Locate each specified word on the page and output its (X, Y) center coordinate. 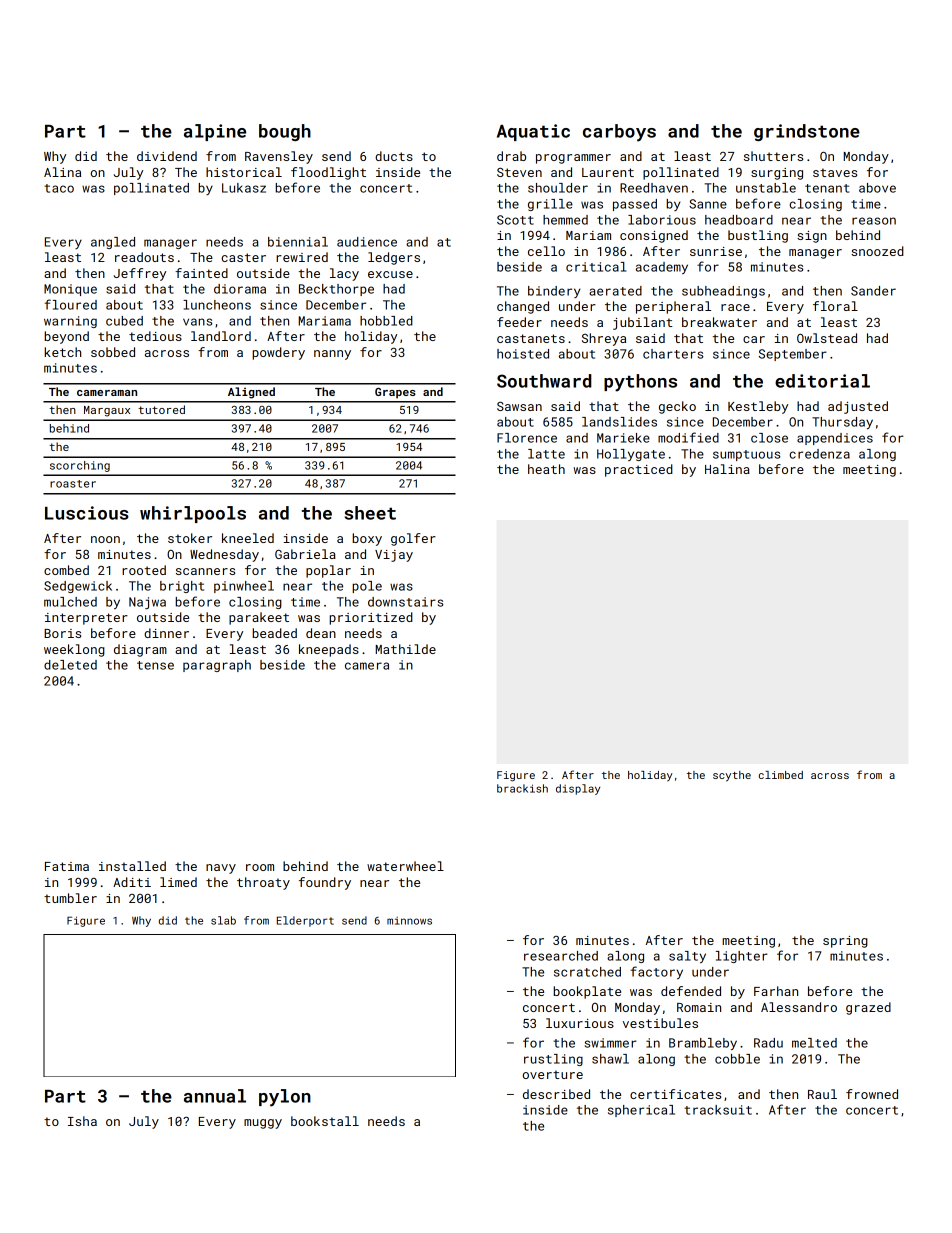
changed (523, 307)
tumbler (70, 898)
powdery (278, 353)
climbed (781, 775)
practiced (639, 470)
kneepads (329, 650)
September (793, 355)
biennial (298, 242)
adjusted (858, 407)
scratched (587, 972)
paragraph (217, 666)
